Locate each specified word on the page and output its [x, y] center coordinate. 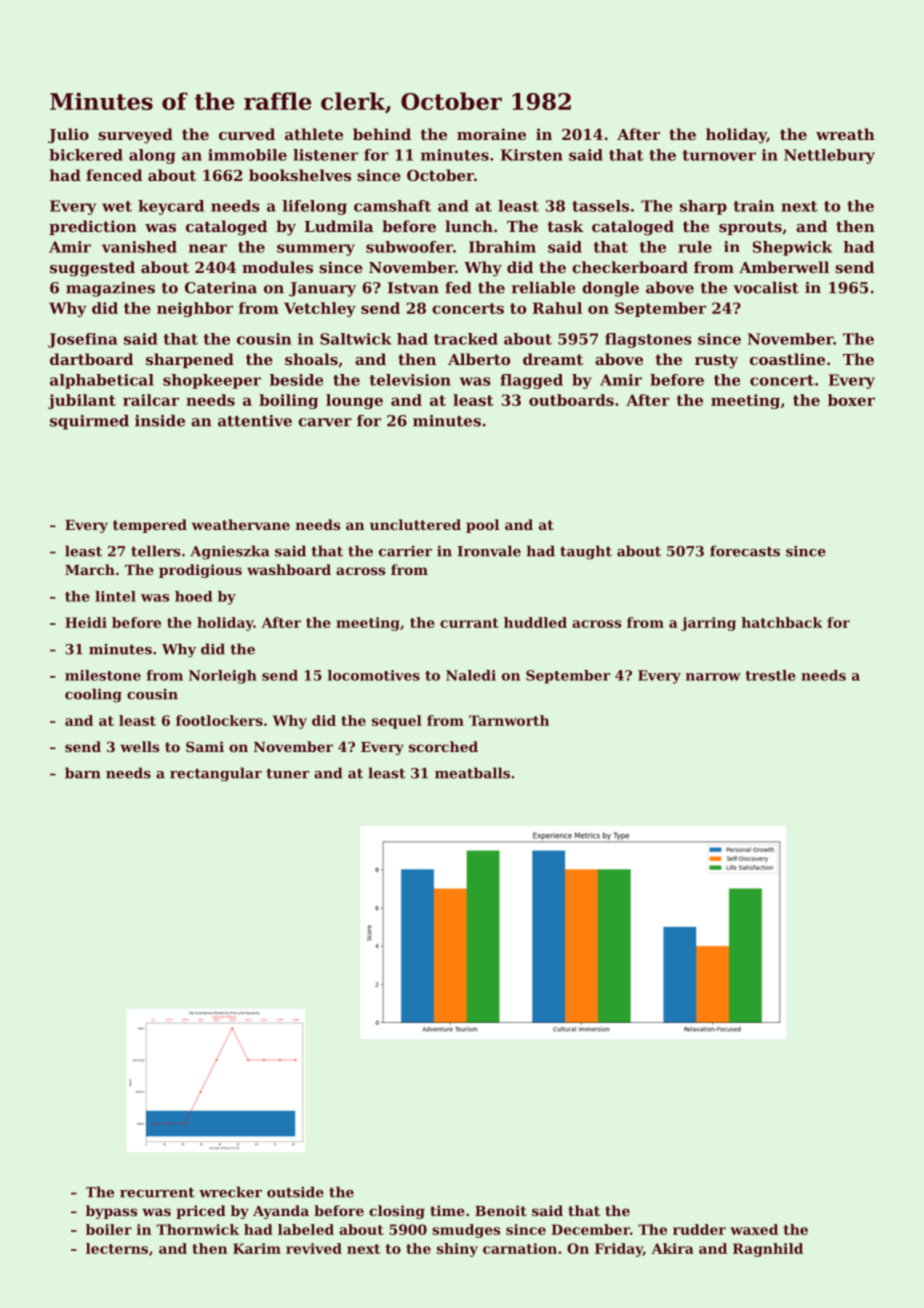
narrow [713, 677]
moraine [491, 134]
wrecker [230, 1192]
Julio [68, 135]
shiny [457, 1250]
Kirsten [532, 155]
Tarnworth [509, 720]
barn [83, 773]
